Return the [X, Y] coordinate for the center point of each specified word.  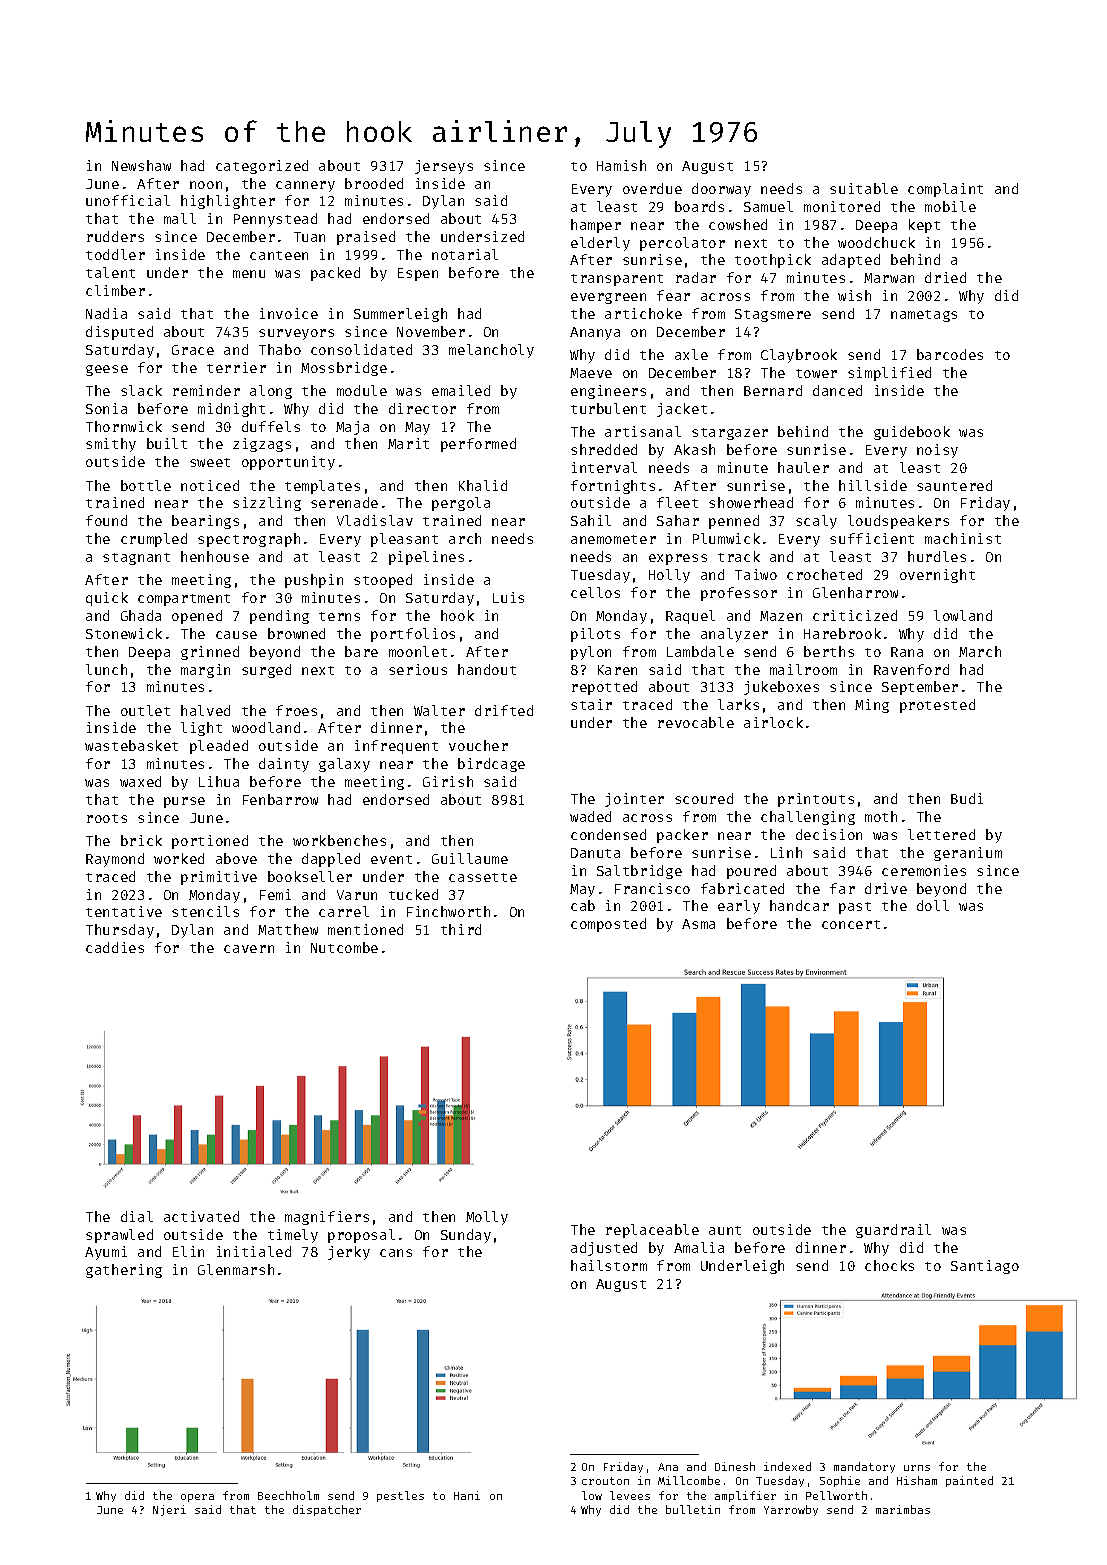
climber [115, 290]
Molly [487, 1218]
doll [933, 905]
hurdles [937, 556]
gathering [124, 1271]
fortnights [613, 487]
